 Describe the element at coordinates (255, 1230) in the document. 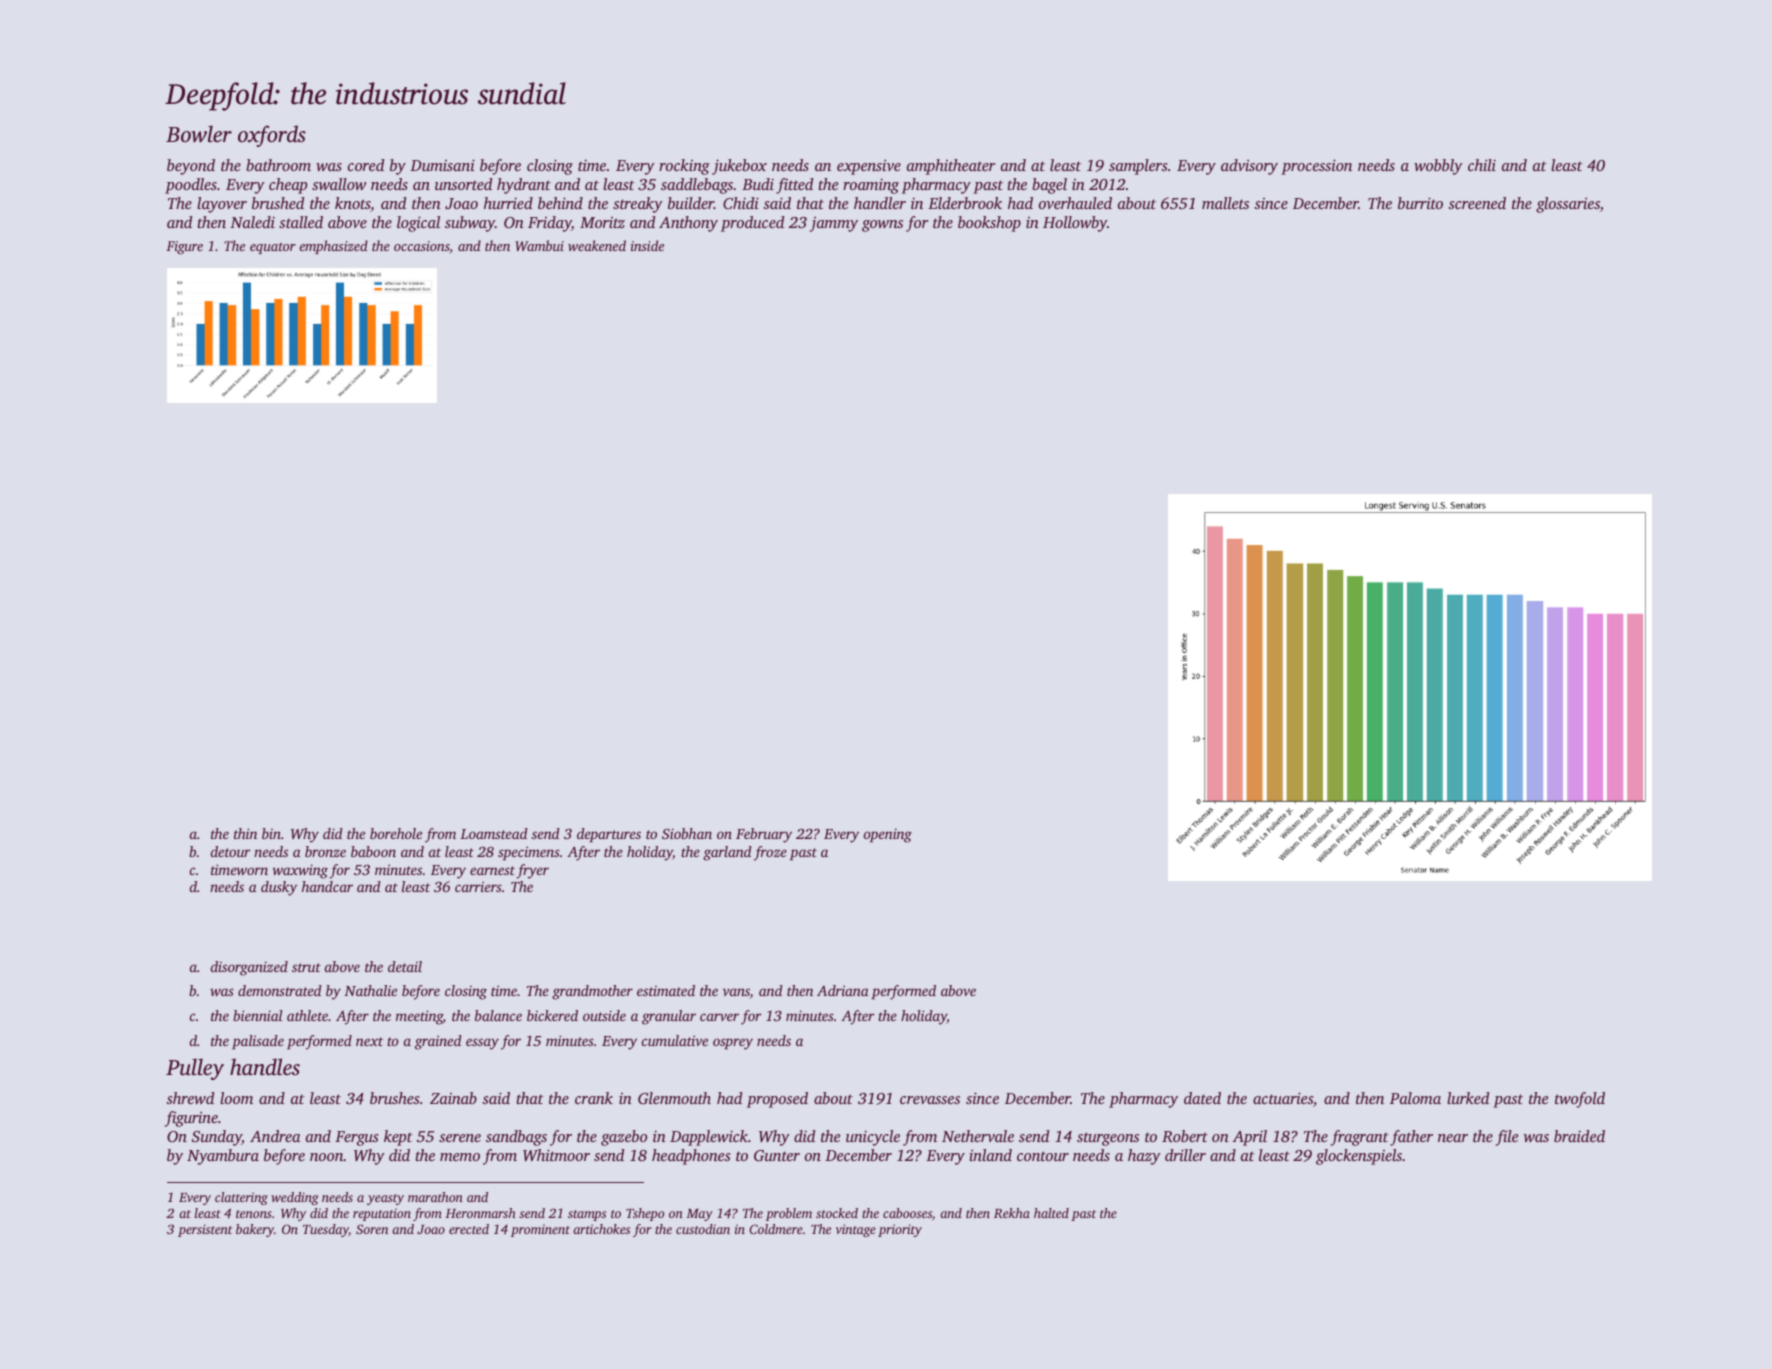

I see `bakery` at that location.
